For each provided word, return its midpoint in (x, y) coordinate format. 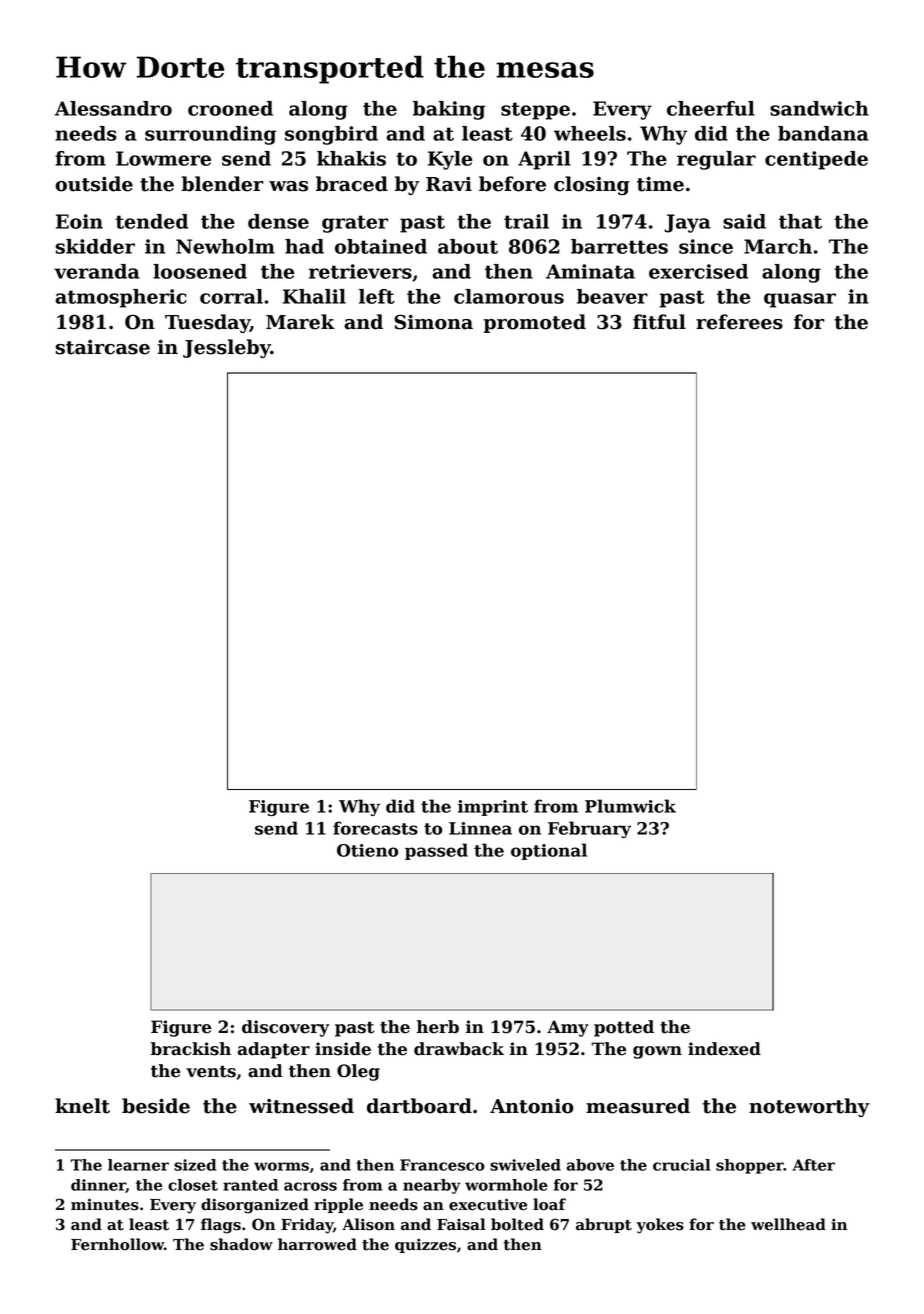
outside (94, 184)
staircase (103, 347)
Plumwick (630, 806)
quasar (800, 300)
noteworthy (809, 1107)
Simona (433, 322)
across (310, 1186)
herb (438, 1027)
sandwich (819, 108)
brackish (191, 1049)
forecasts (375, 828)
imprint (493, 808)
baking (449, 110)
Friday (307, 1226)
